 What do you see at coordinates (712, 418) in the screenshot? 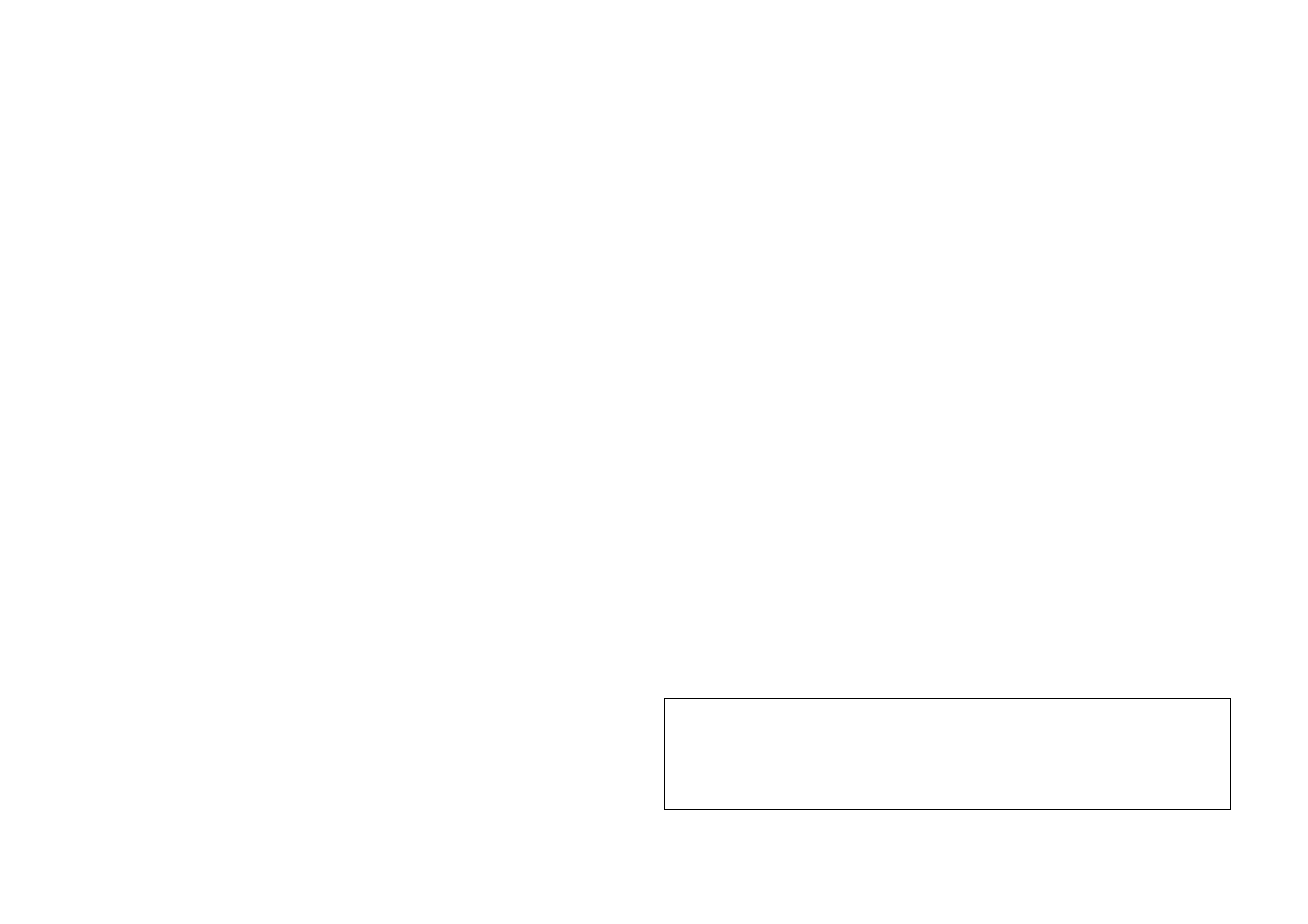
I see `prodigious` at bounding box center [712, 418].
